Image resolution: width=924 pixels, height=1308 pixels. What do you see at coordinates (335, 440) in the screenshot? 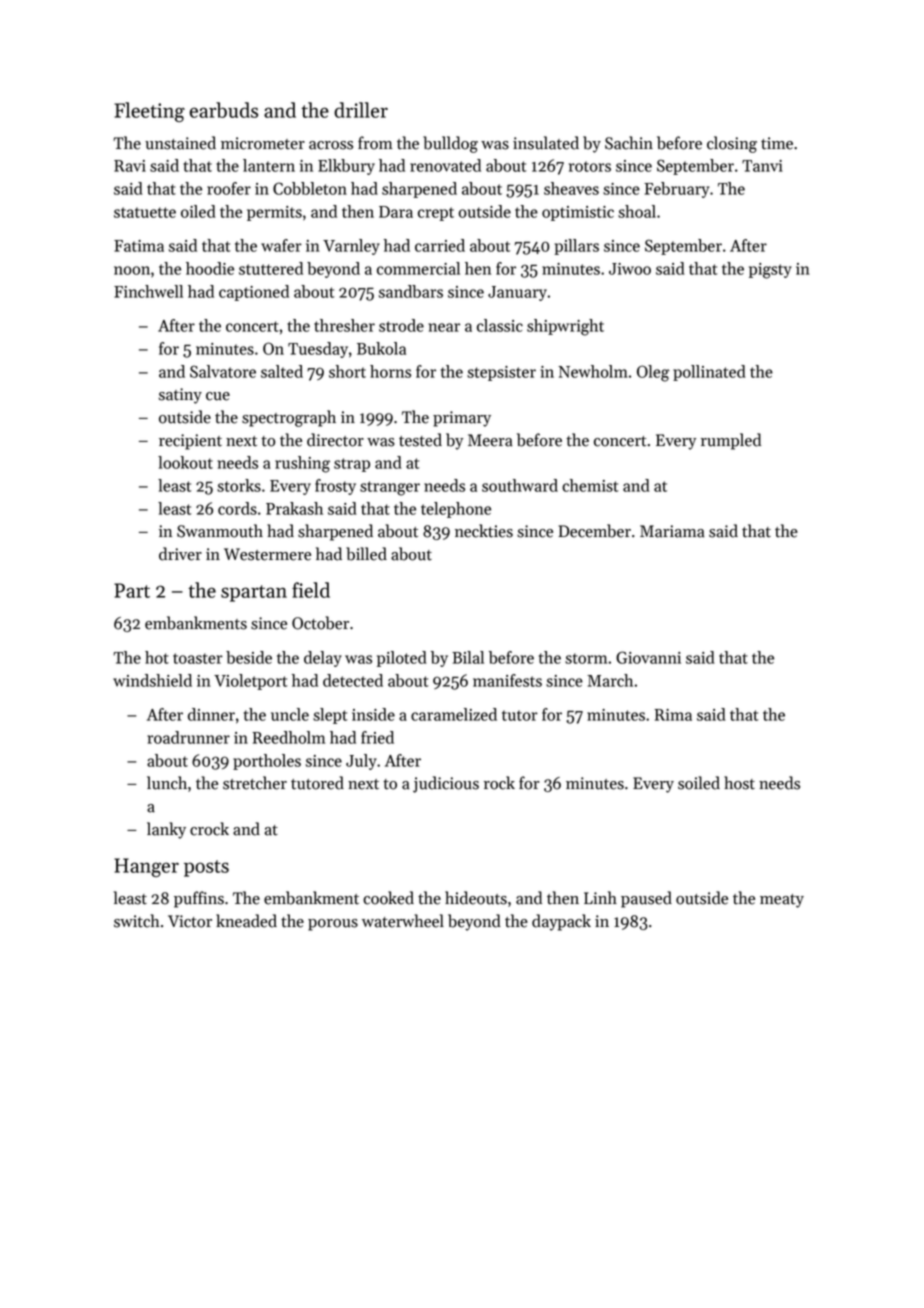
I see `director` at bounding box center [335, 440].
